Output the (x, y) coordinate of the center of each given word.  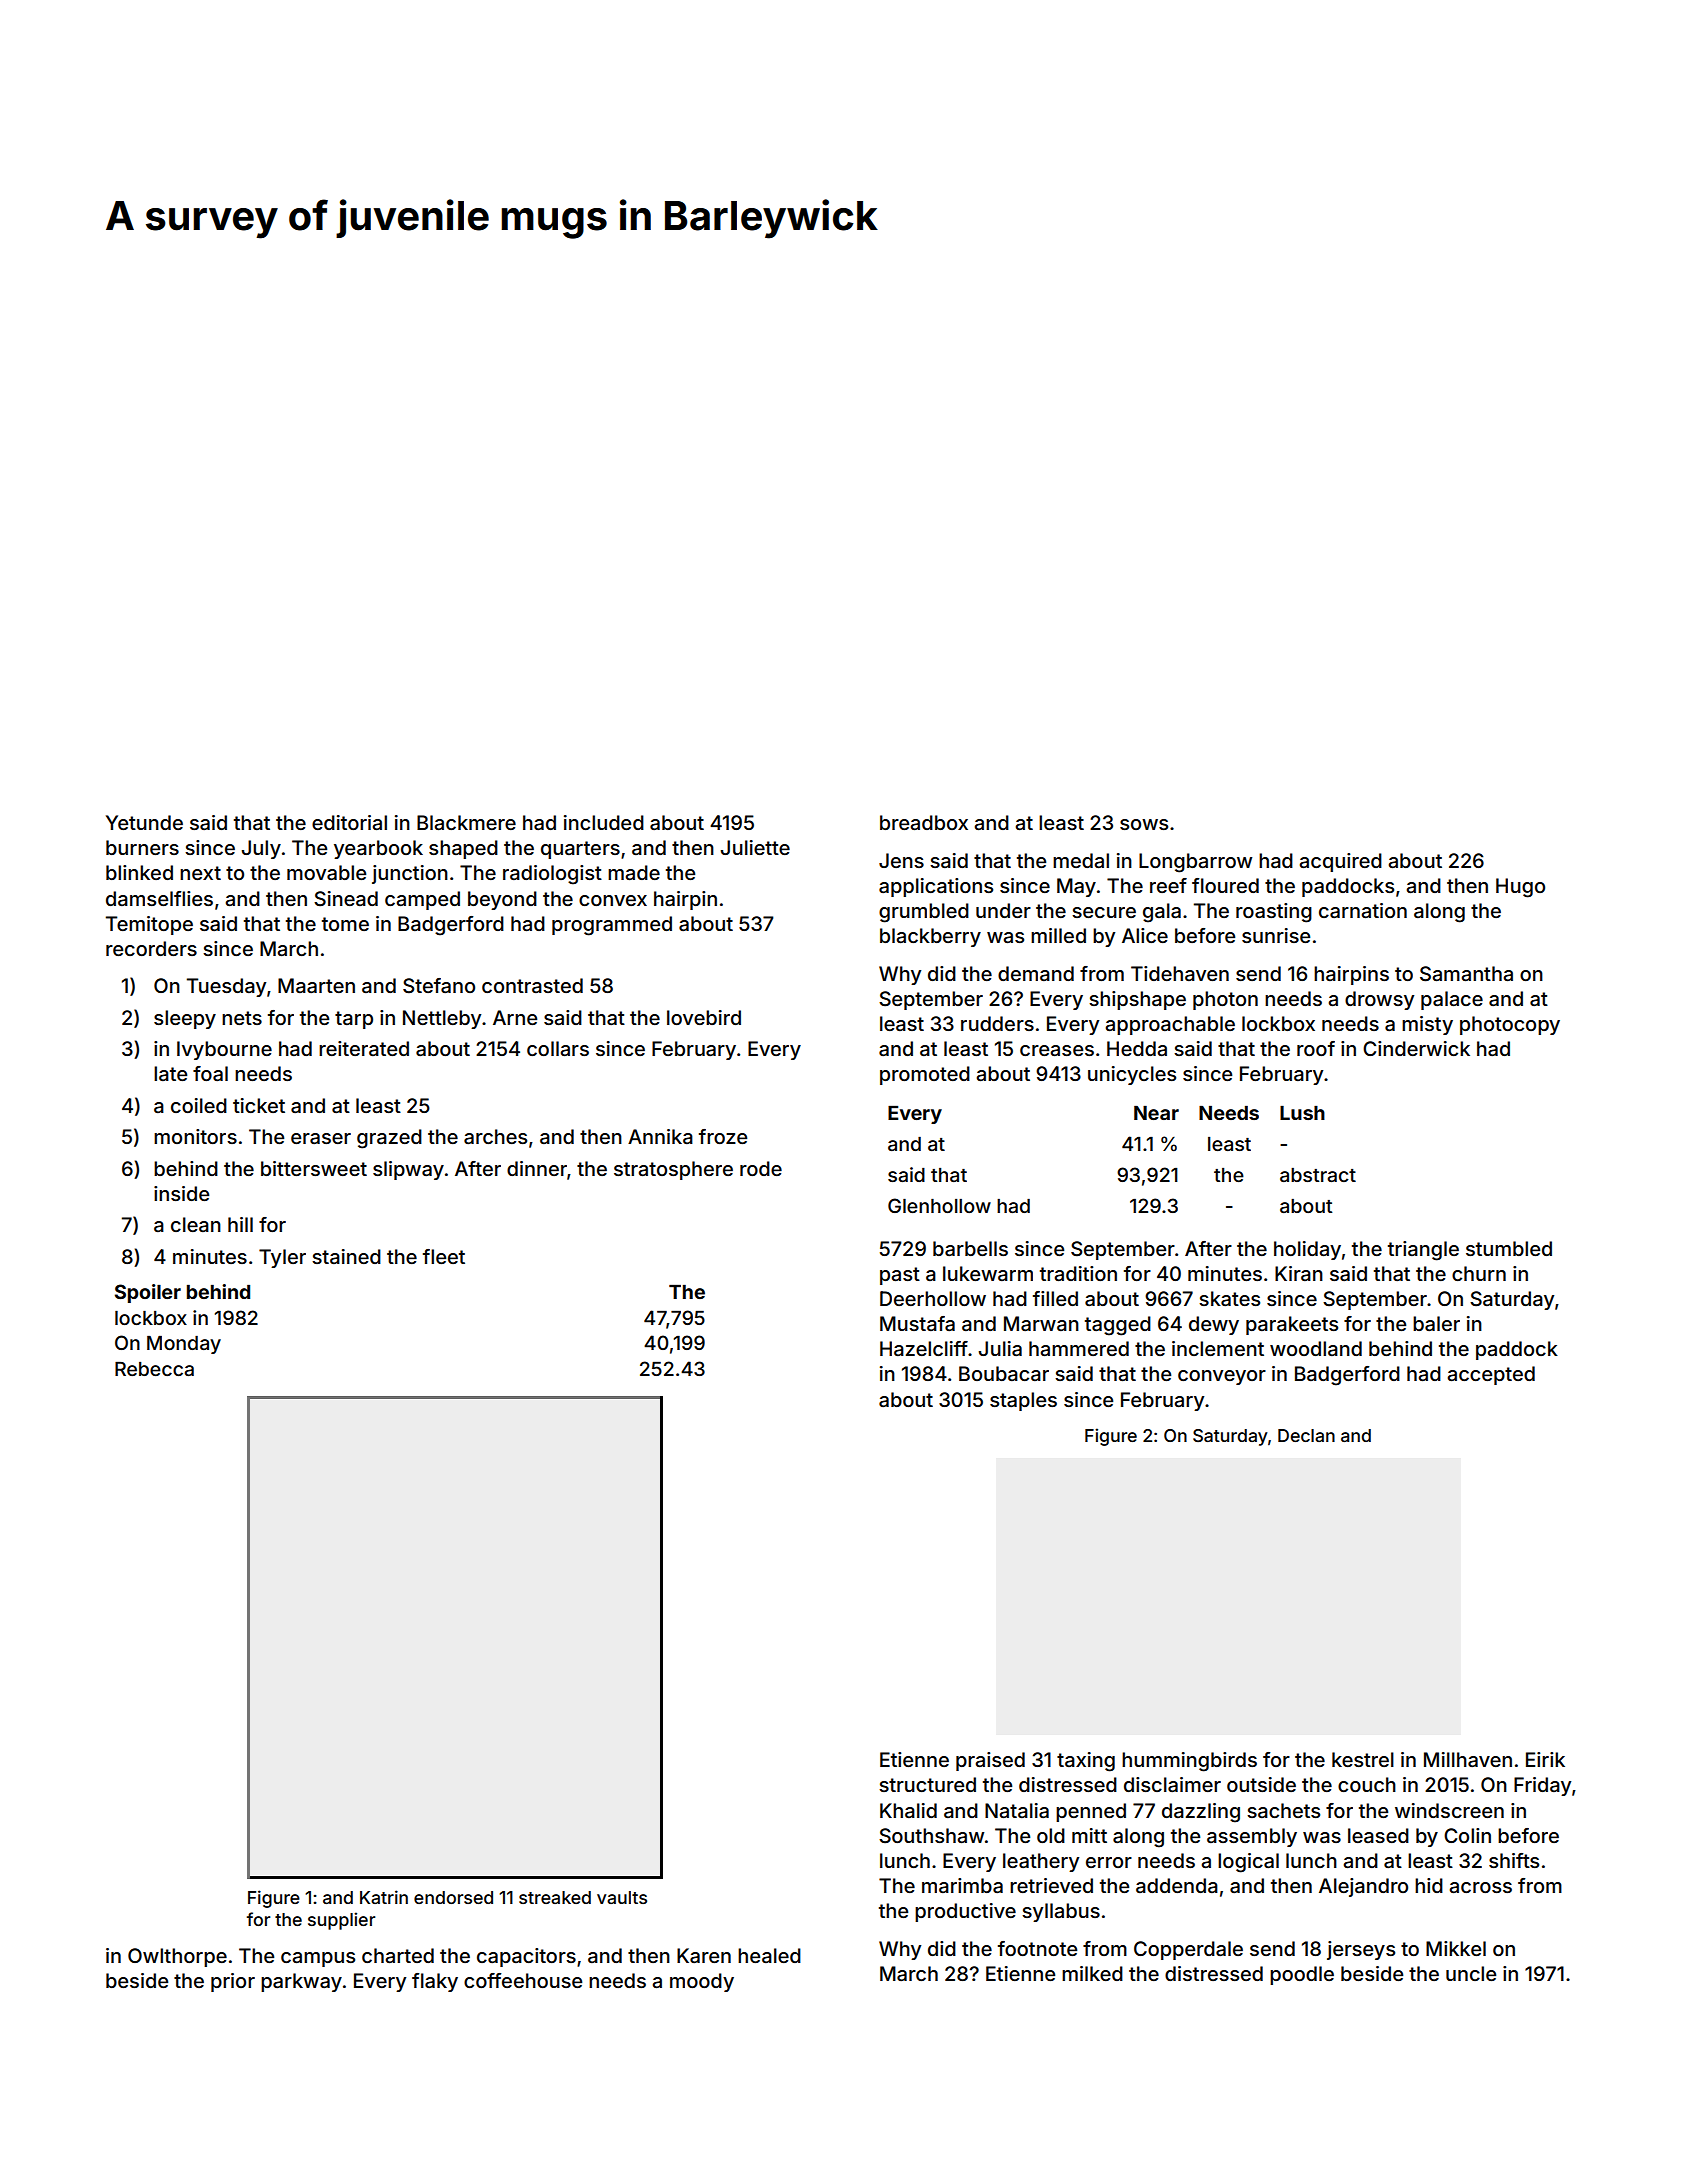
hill (240, 1224)
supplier (341, 1921)
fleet (444, 1256)
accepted (1491, 1375)
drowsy (1379, 1000)
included (604, 822)
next (200, 873)
